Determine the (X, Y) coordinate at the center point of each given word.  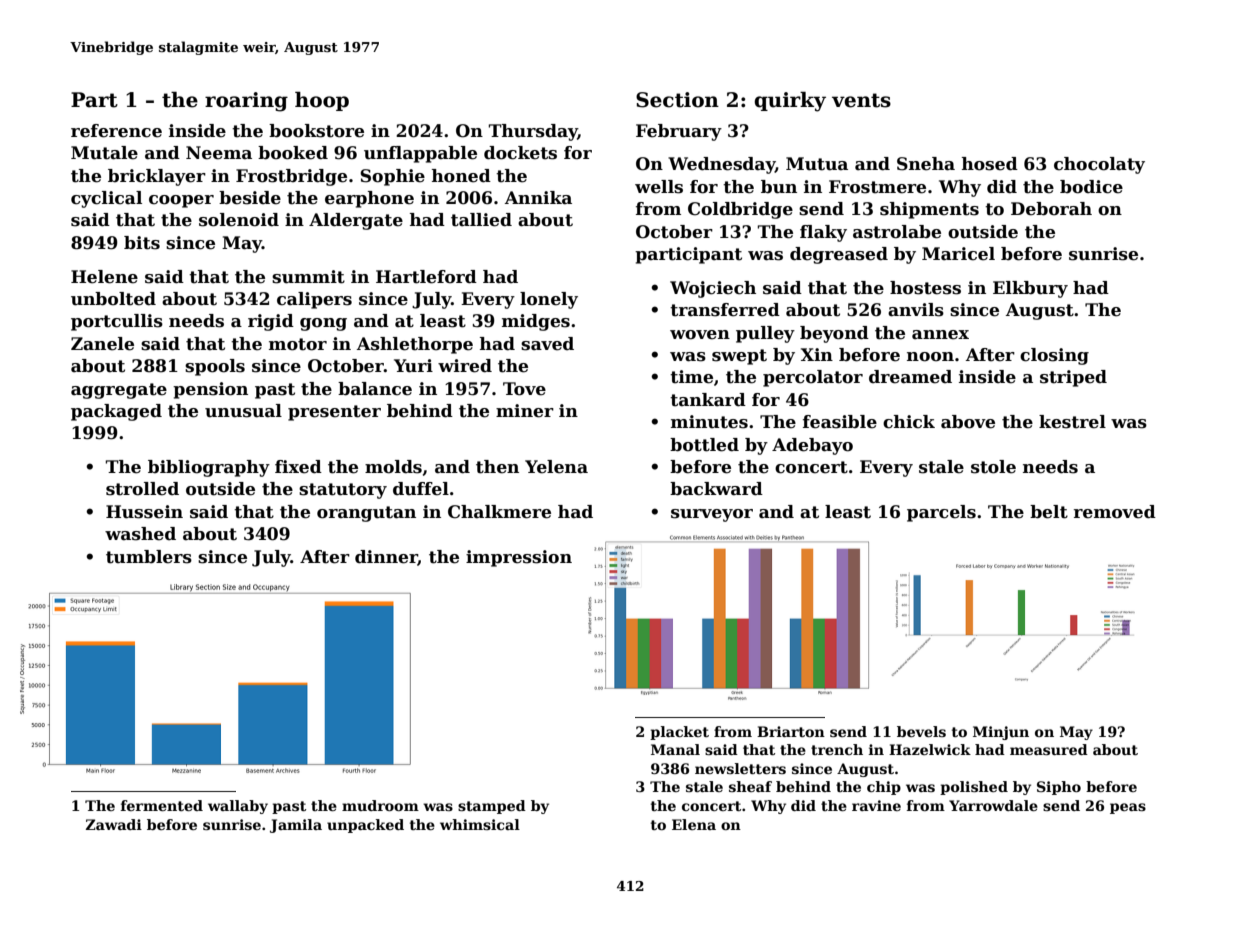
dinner (386, 557)
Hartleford (426, 277)
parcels (941, 513)
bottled (704, 445)
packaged (116, 412)
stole (993, 467)
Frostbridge (291, 177)
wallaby (238, 807)
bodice (1091, 187)
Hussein (144, 512)
